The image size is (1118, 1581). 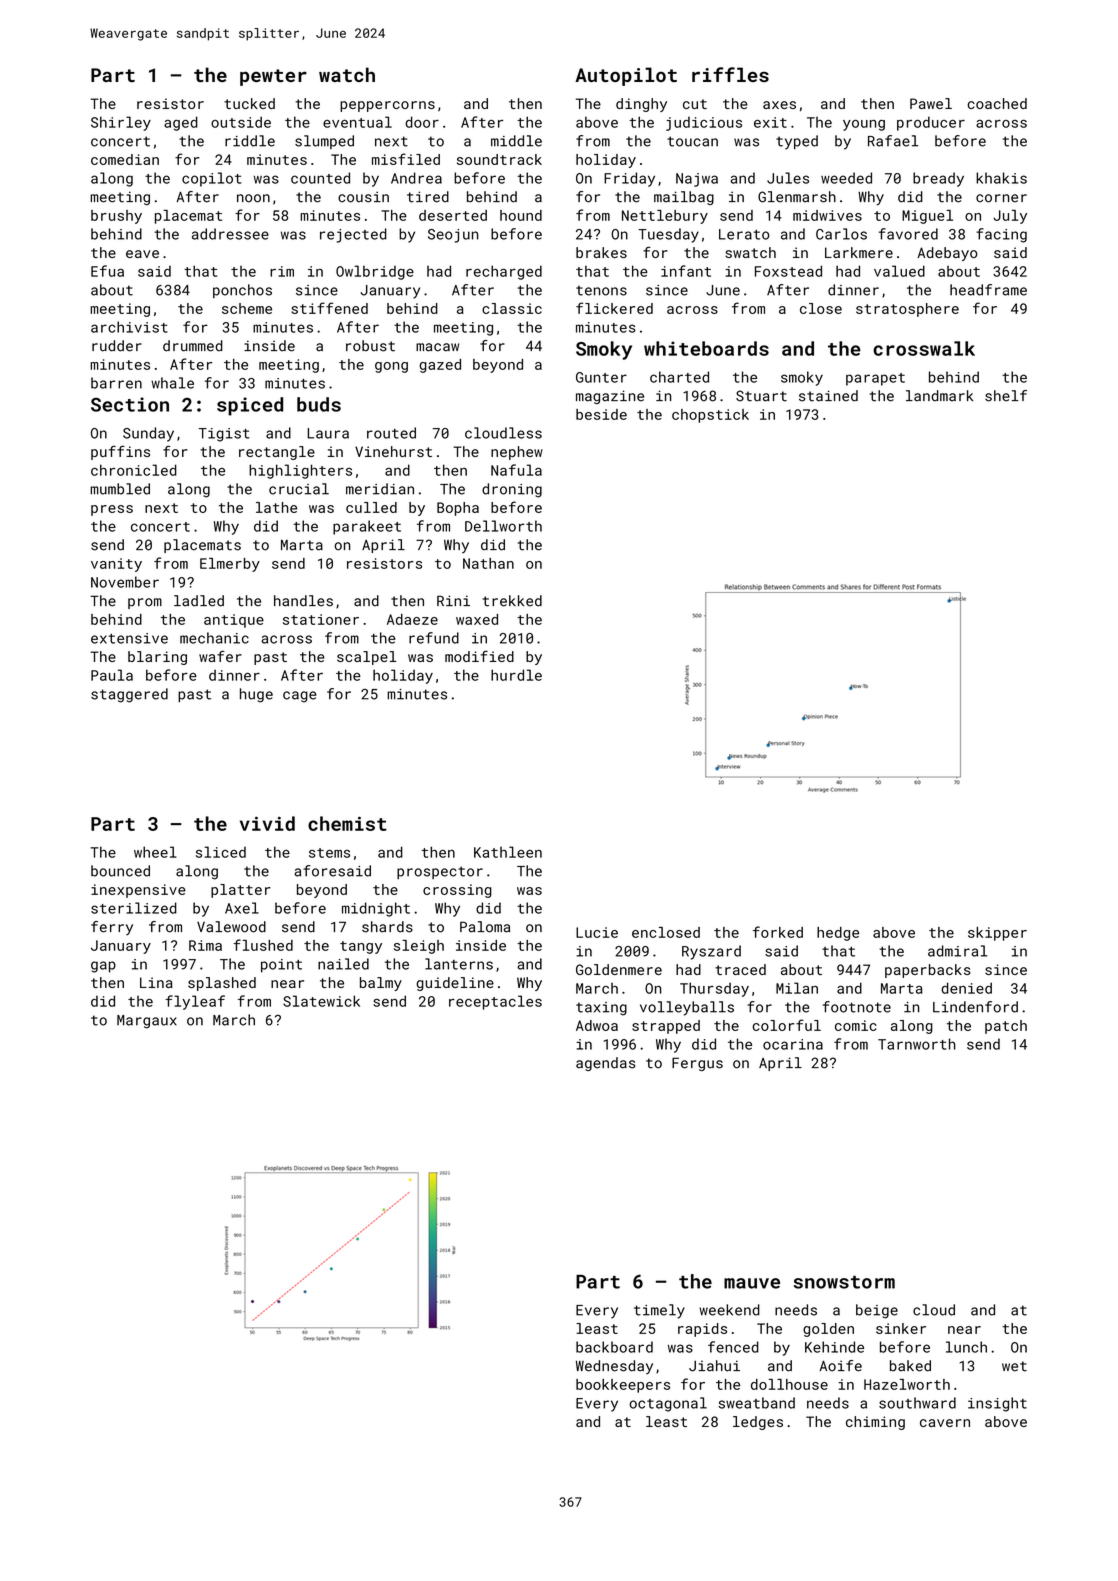 What do you see at coordinates (626, 76) in the screenshot?
I see `Autopilot` at bounding box center [626, 76].
